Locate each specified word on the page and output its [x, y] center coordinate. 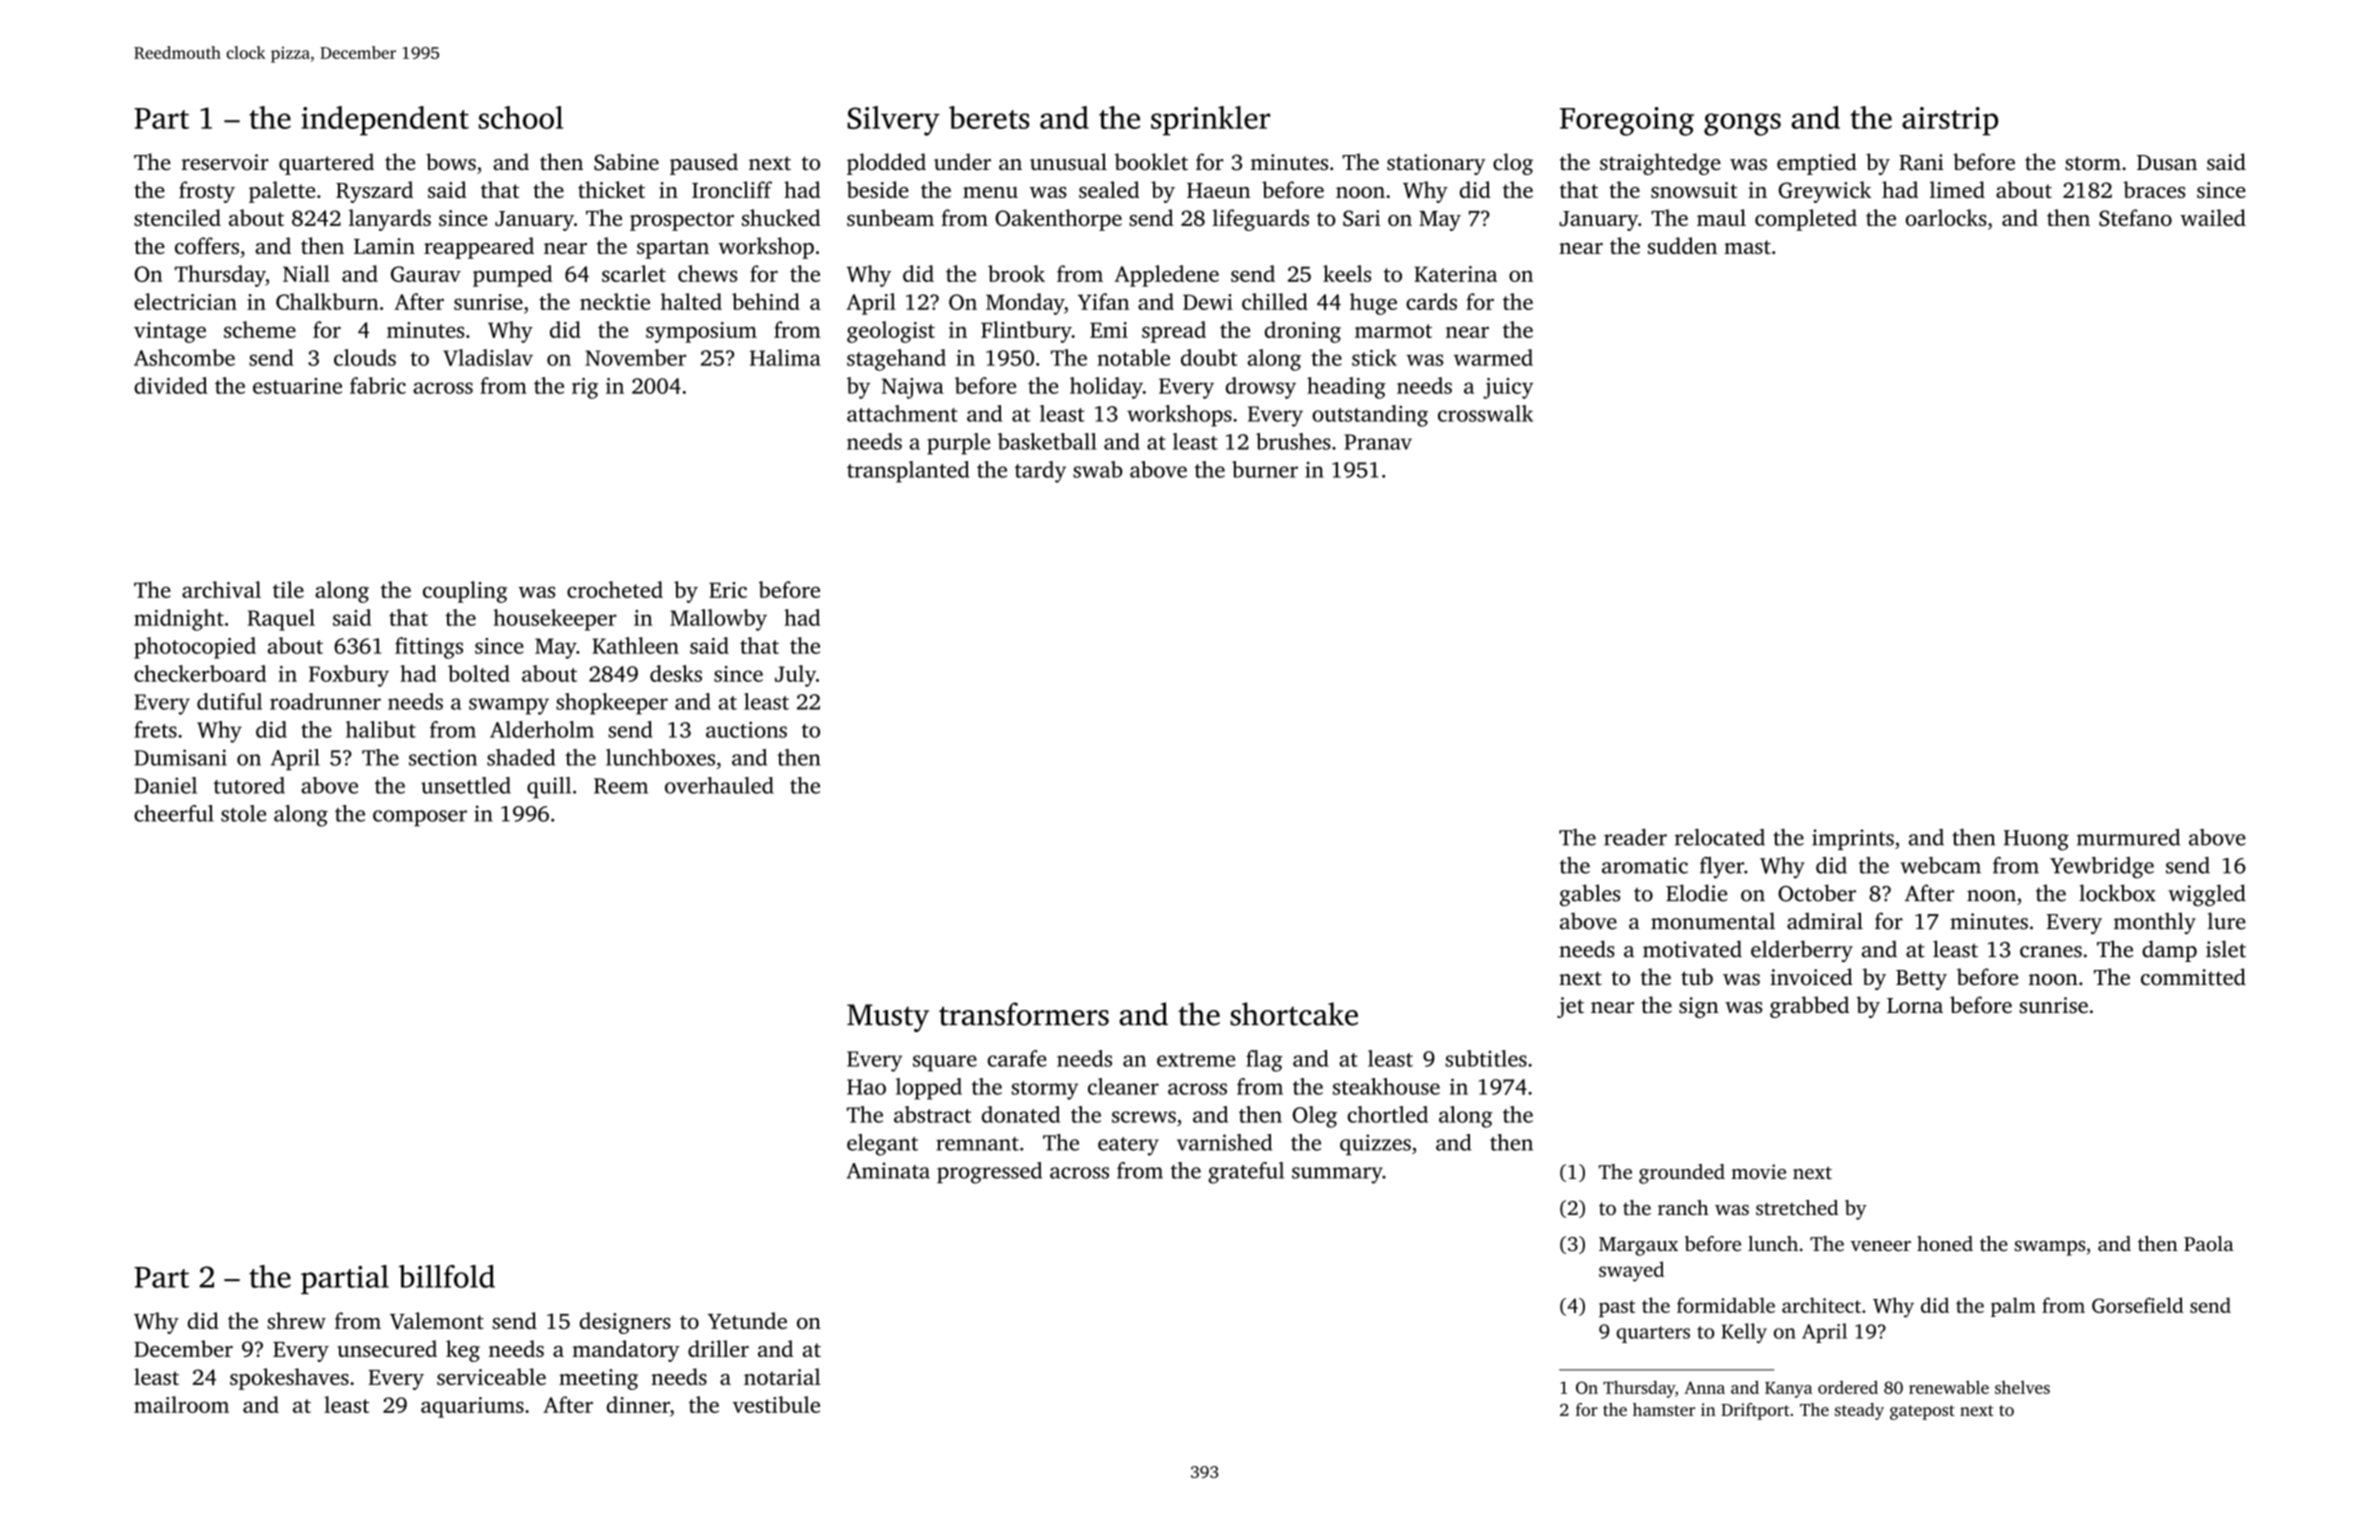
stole [243, 813]
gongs [1742, 124]
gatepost [1922, 1412]
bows [451, 162]
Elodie [1696, 893]
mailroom [181, 1404]
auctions [746, 729]
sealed [1109, 189]
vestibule [776, 1404]
